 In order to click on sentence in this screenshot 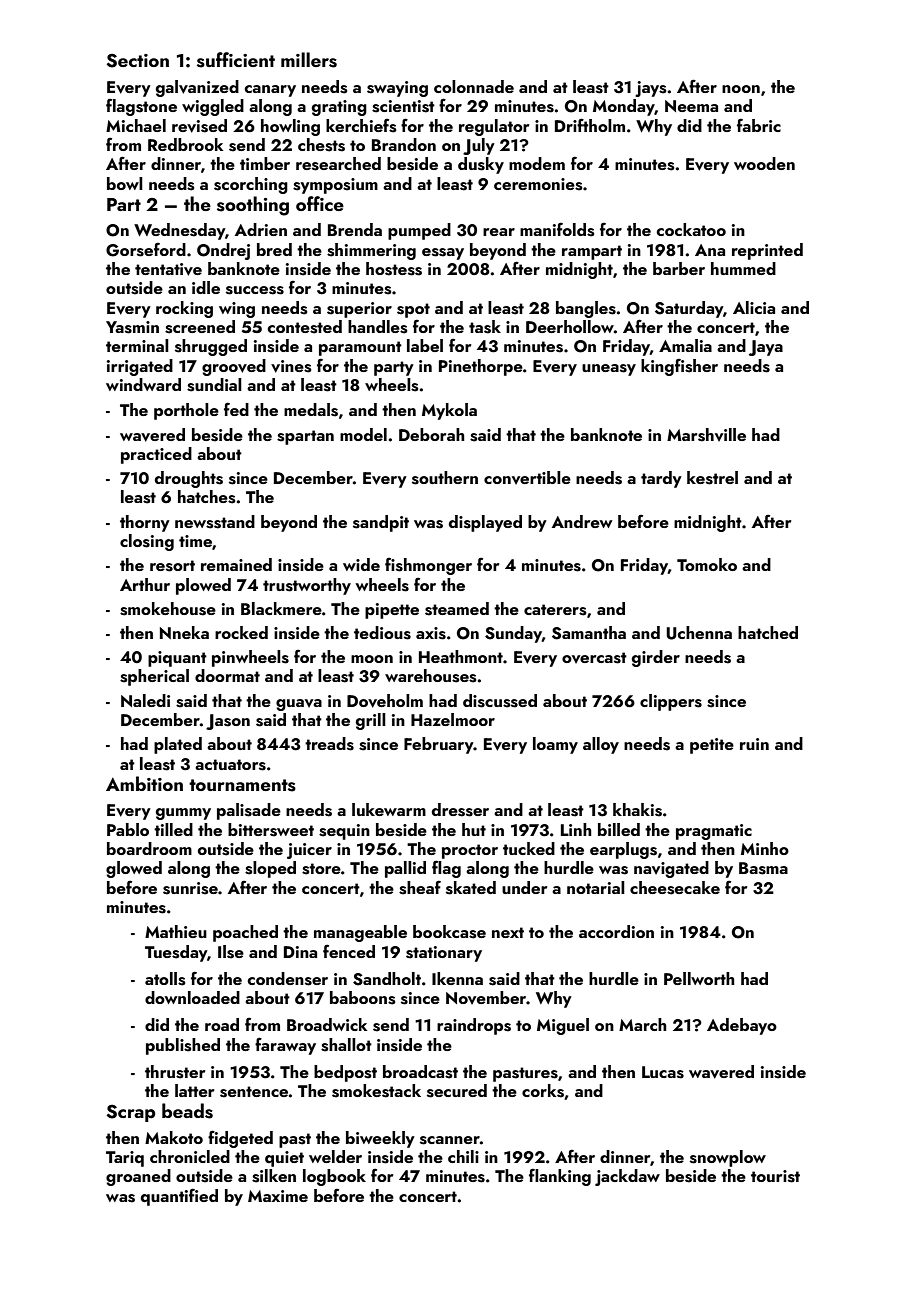, I will do `click(254, 1092)`.
